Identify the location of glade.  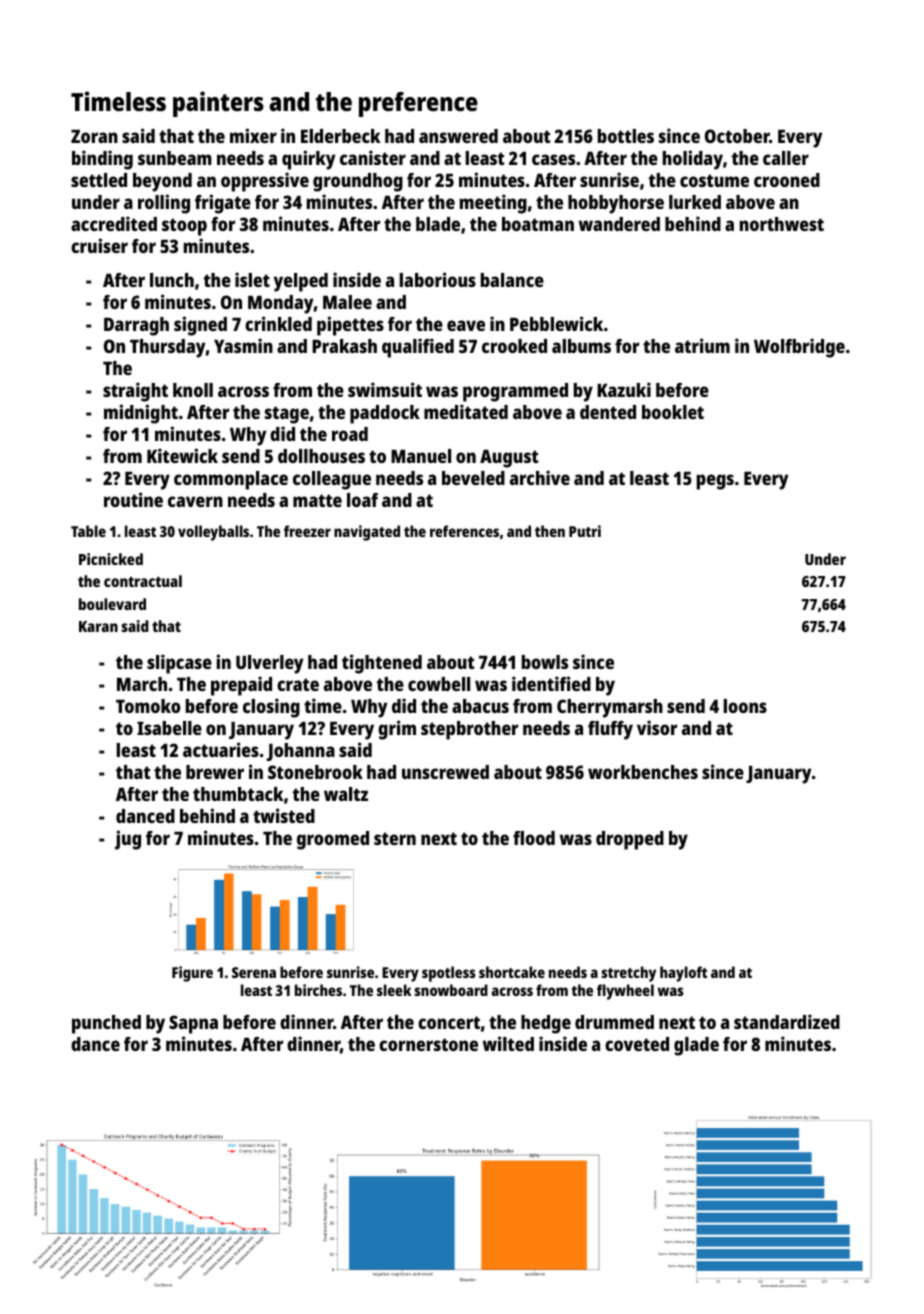
(696, 1046).
